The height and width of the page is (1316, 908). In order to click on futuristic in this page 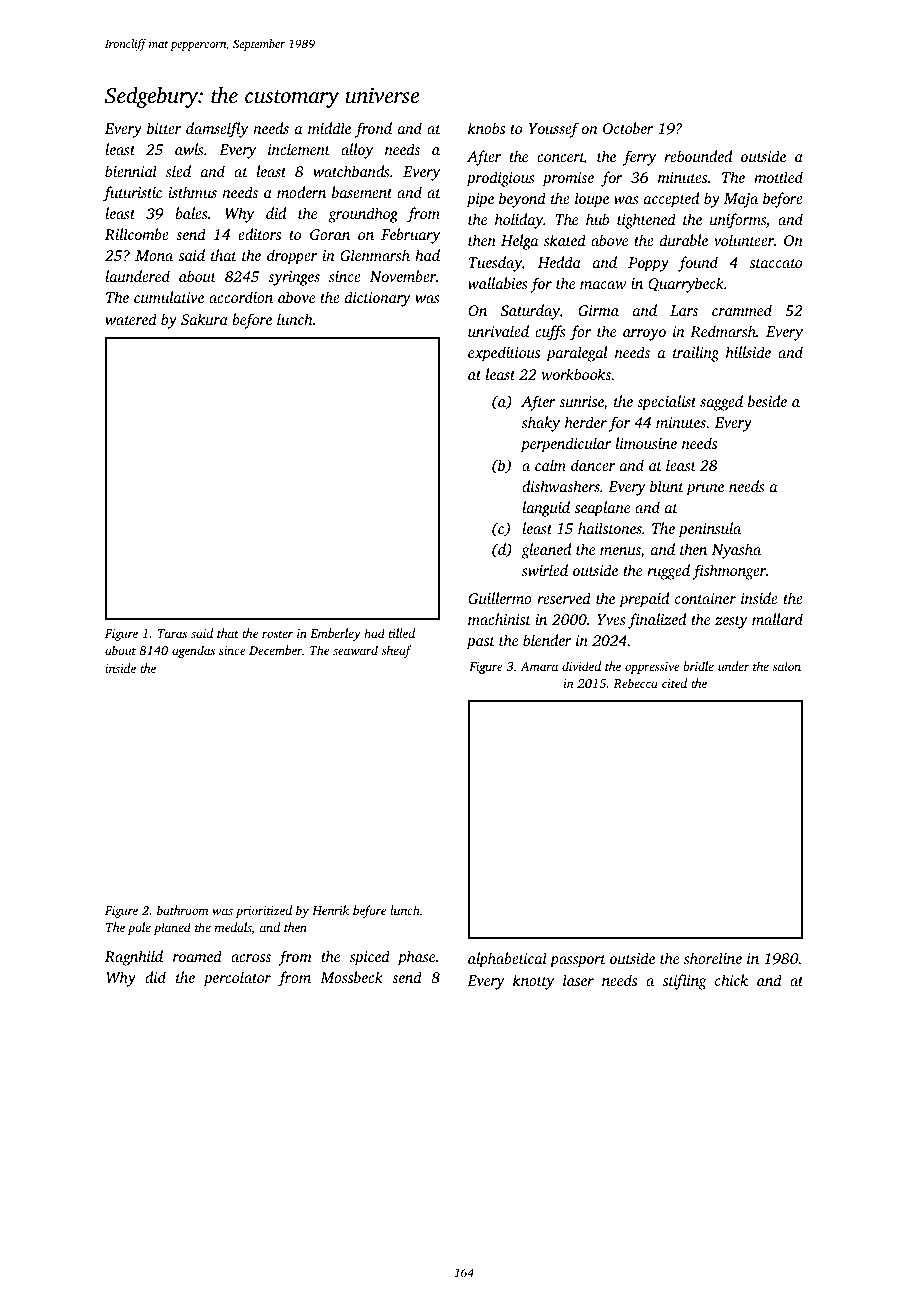, I will do `click(132, 194)`.
